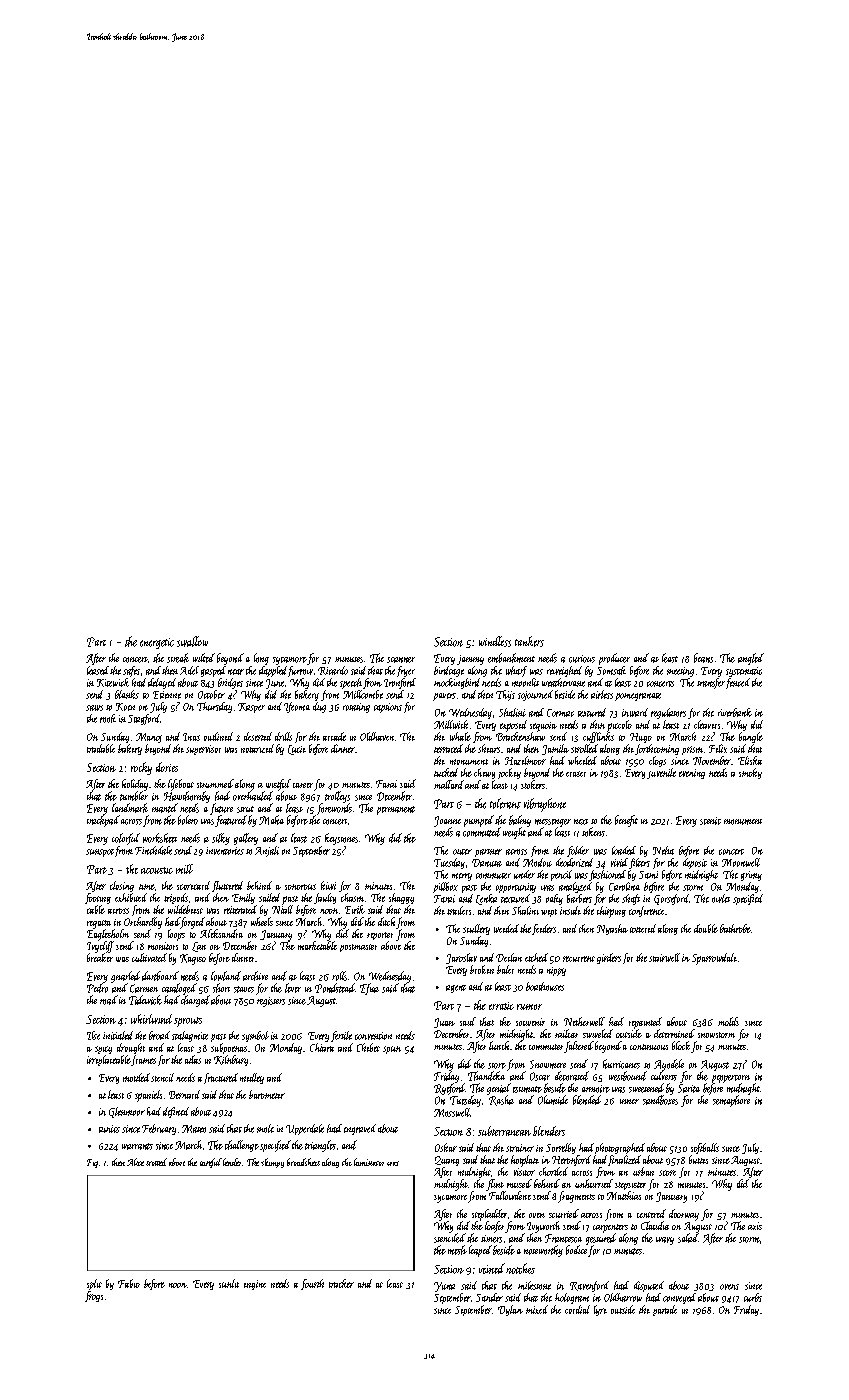 The width and height of the page is (849, 1400). I want to click on smoky, so click(750, 773).
